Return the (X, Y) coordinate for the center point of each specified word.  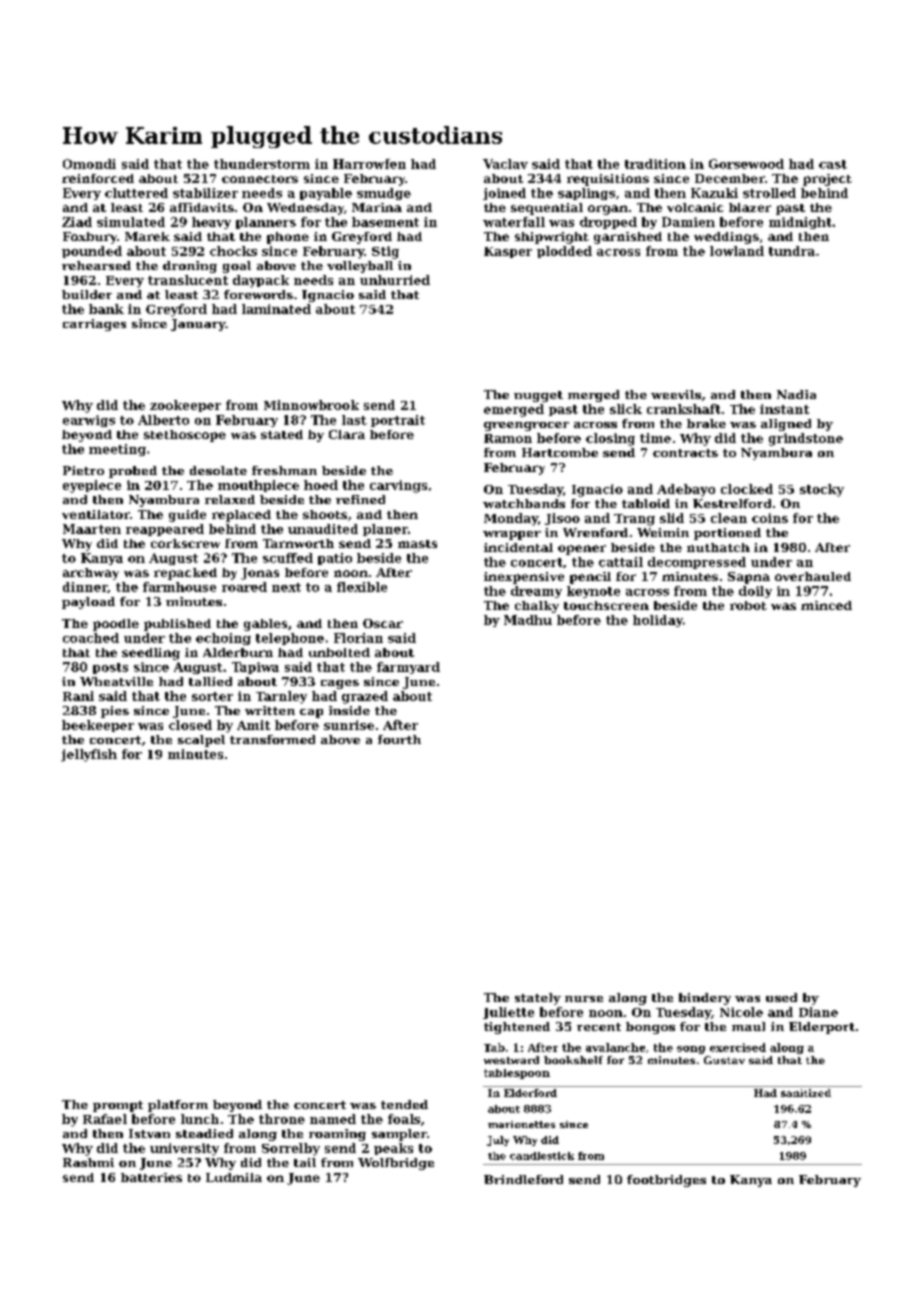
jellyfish (89, 755)
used (781, 997)
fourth (399, 739)
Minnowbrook (311, 405)
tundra (792, 251)
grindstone (806, 439)
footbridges (666, 1181)
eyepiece (92, 486)
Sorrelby (291, 1149)
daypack (261, 281)
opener (582, 550)
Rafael (105, 1119)
